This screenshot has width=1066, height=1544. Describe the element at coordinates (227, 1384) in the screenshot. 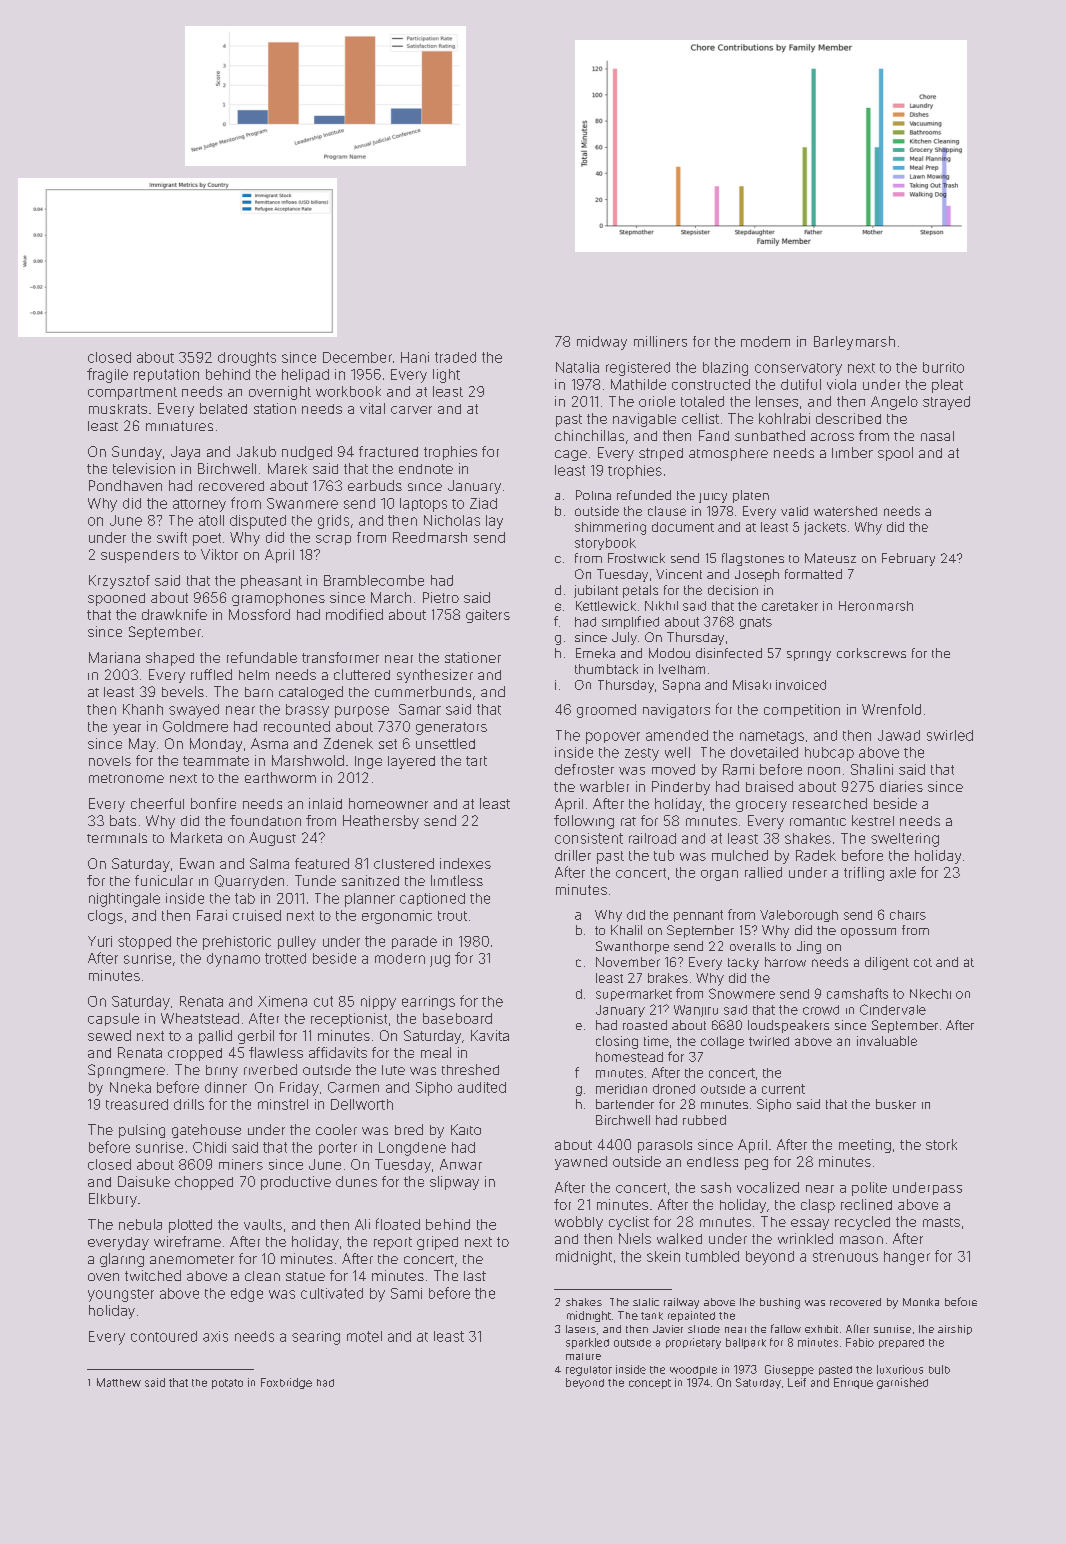

I see `potato` at that location.
